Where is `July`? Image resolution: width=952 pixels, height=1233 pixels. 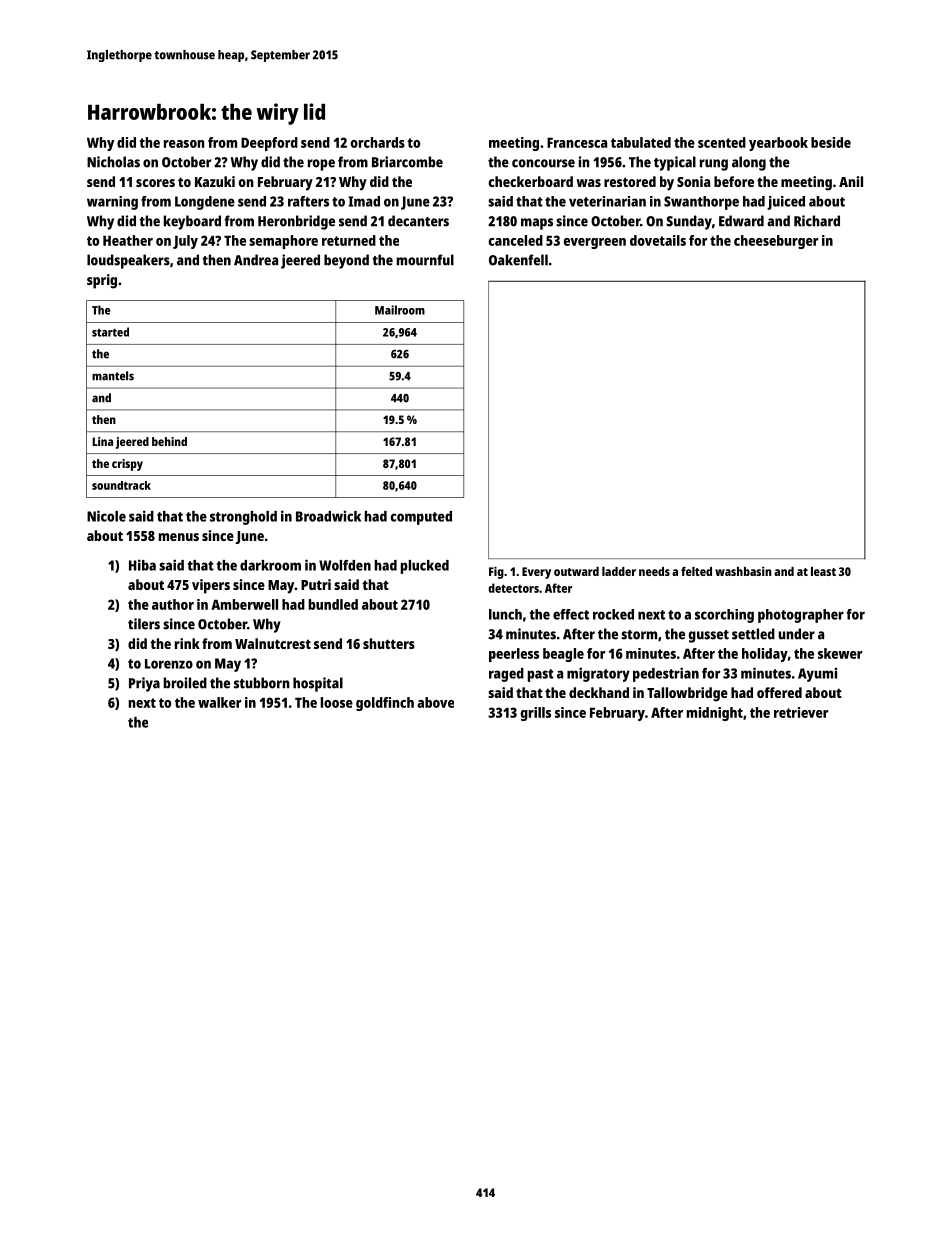 July is located at coordinates (185, 242).
